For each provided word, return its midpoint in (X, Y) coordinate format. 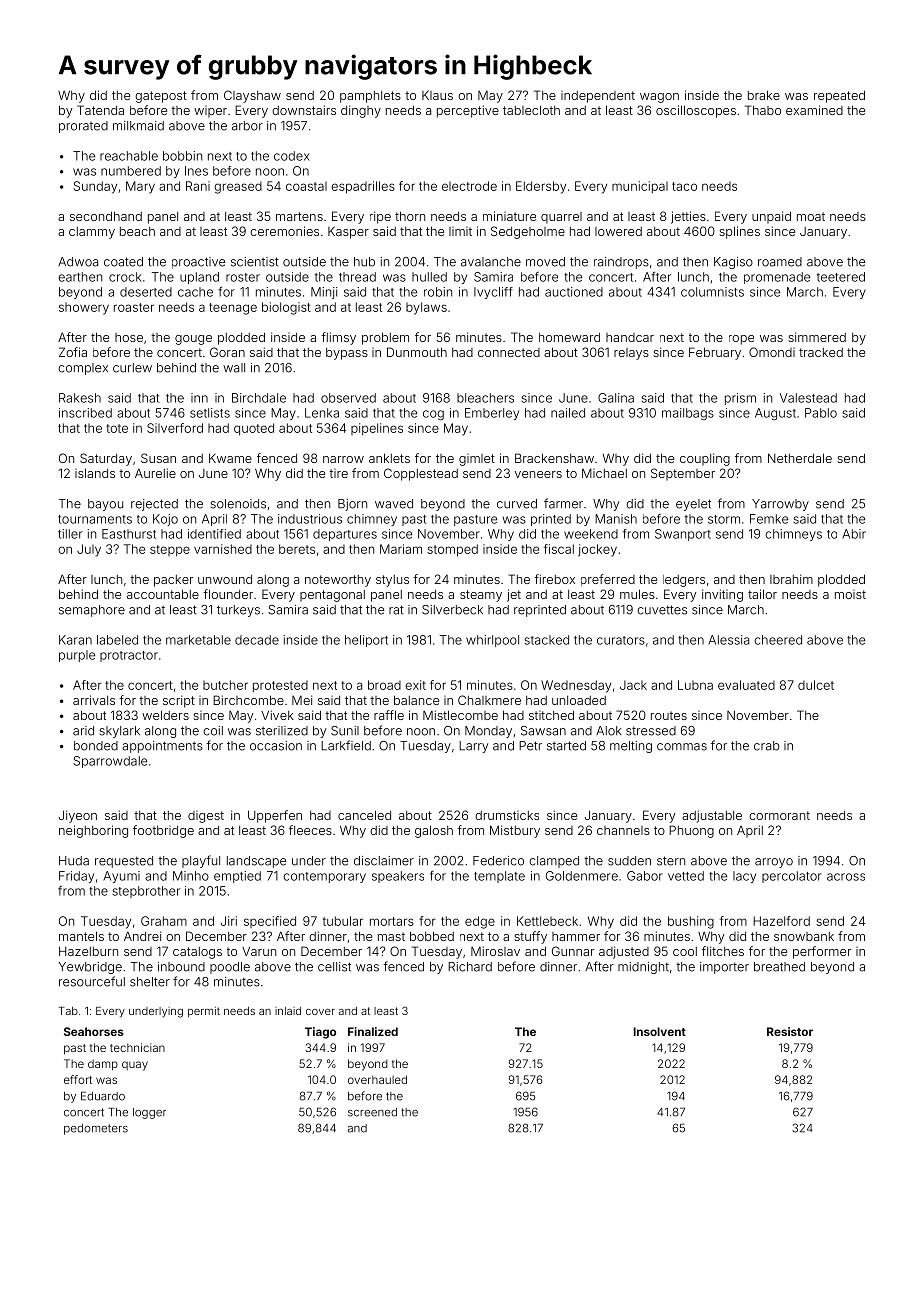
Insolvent (660, 1031)
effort (78, 1079)
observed (348, 398)
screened (372, 1112)
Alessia (728, 640)
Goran (227, 352)
